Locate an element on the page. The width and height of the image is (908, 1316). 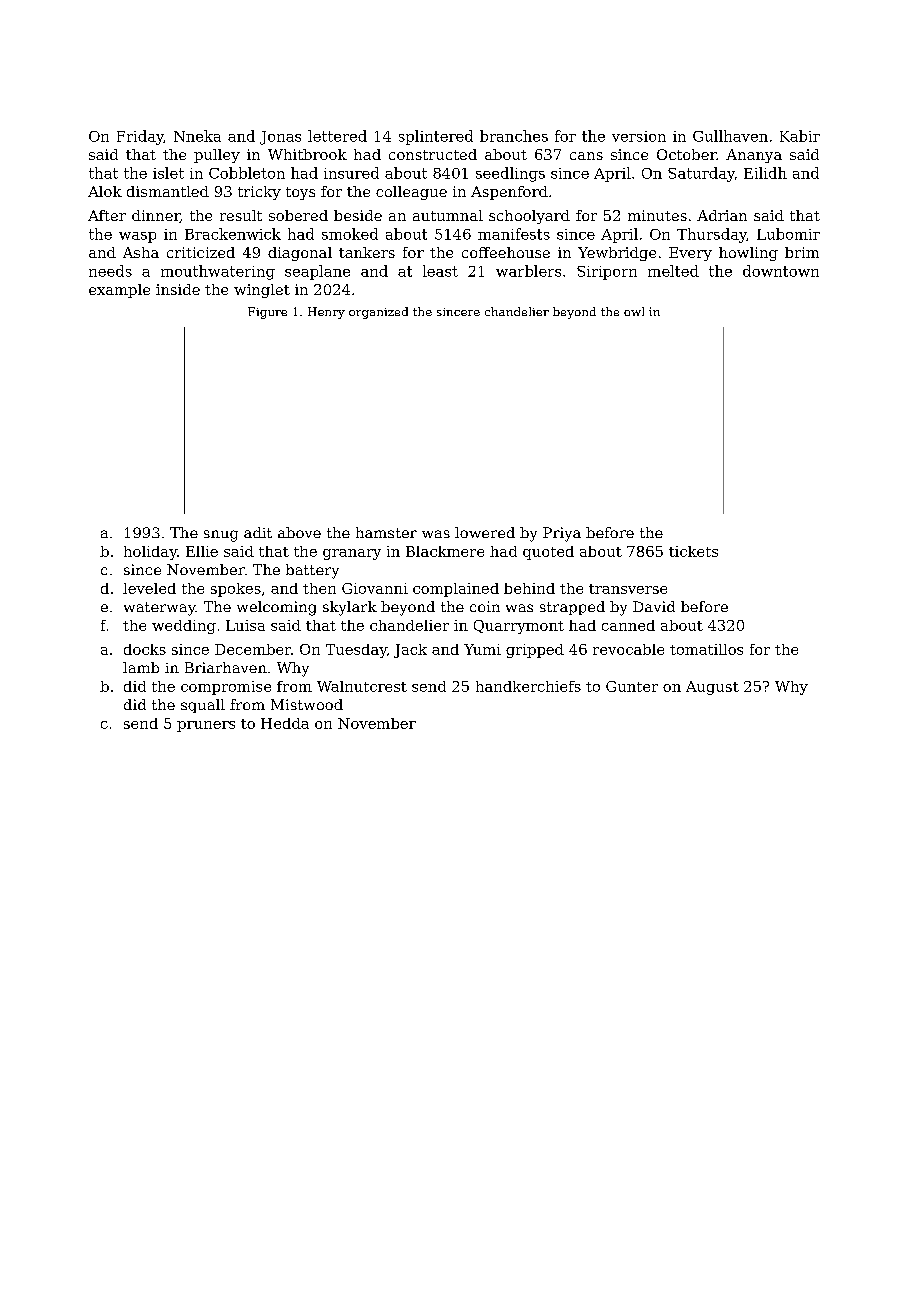
Cobbleton is located at coordinates (247, 173).
